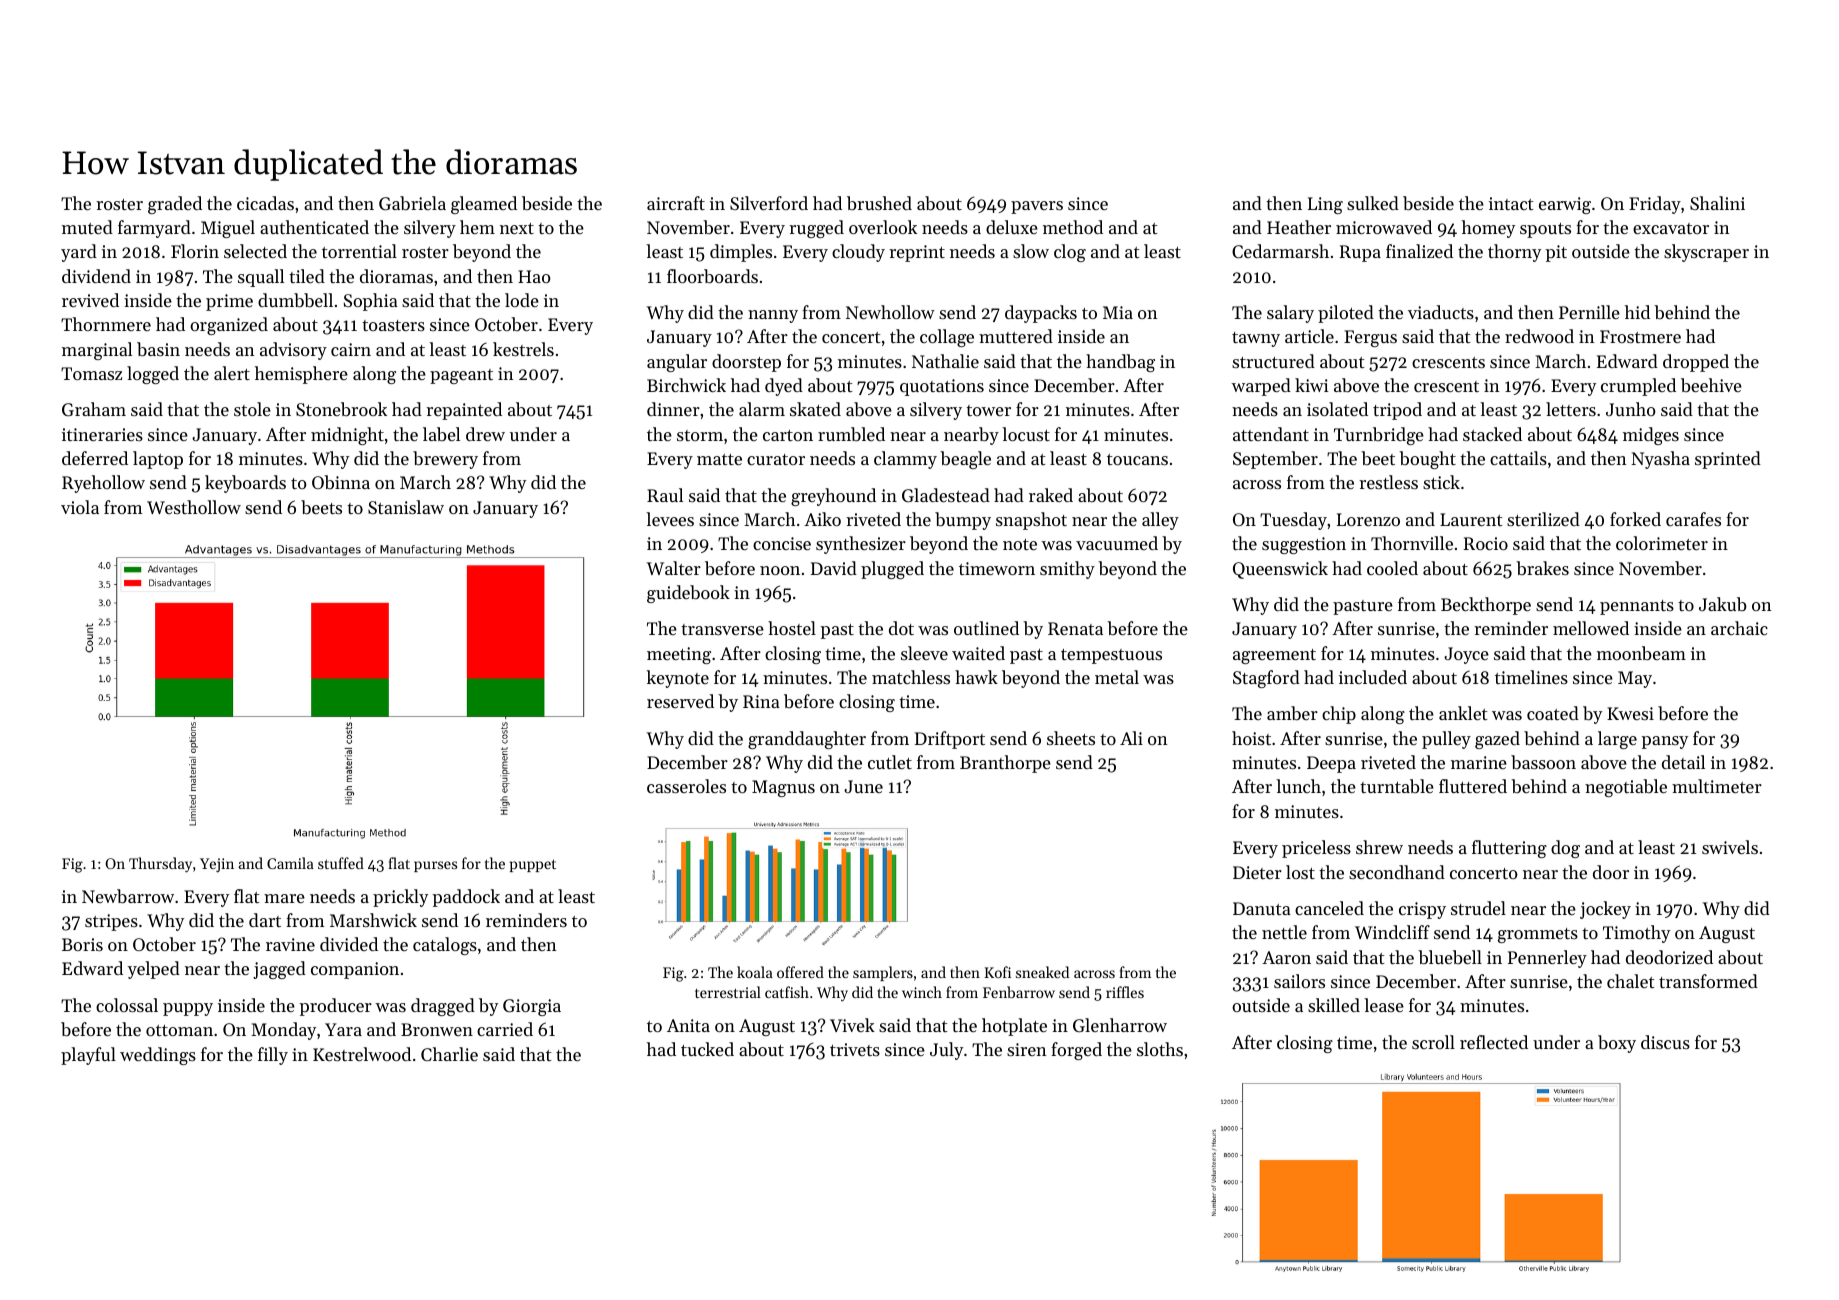 The height and width of the screenshot is (1300, 1839). Describe the element at coordinates (1262, 908) in the screenshot. I see `Danuta` at that location.
